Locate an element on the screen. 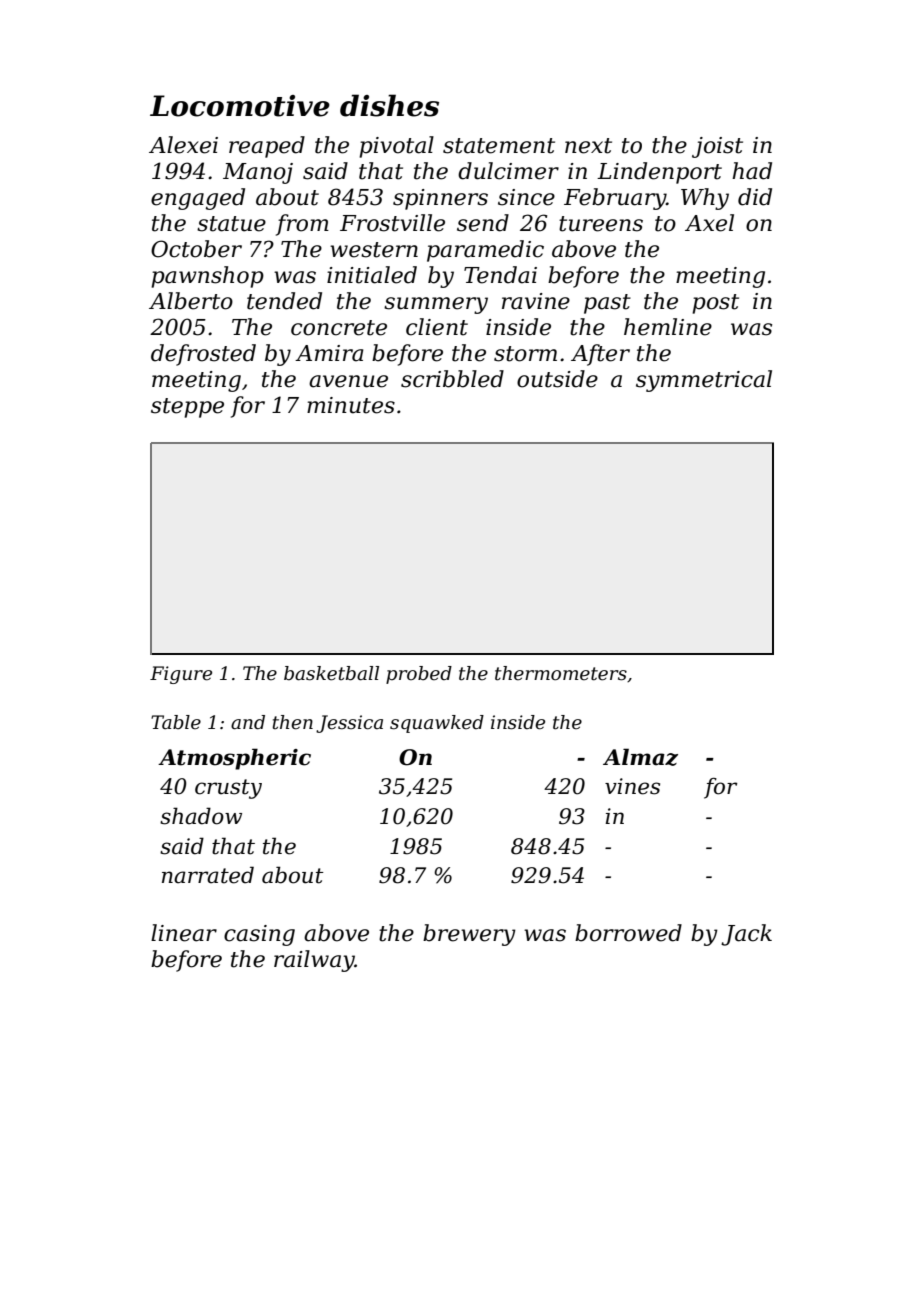 The height and width of the screenshot is (1311, 924). storm is located at coordinates (525, 354).
